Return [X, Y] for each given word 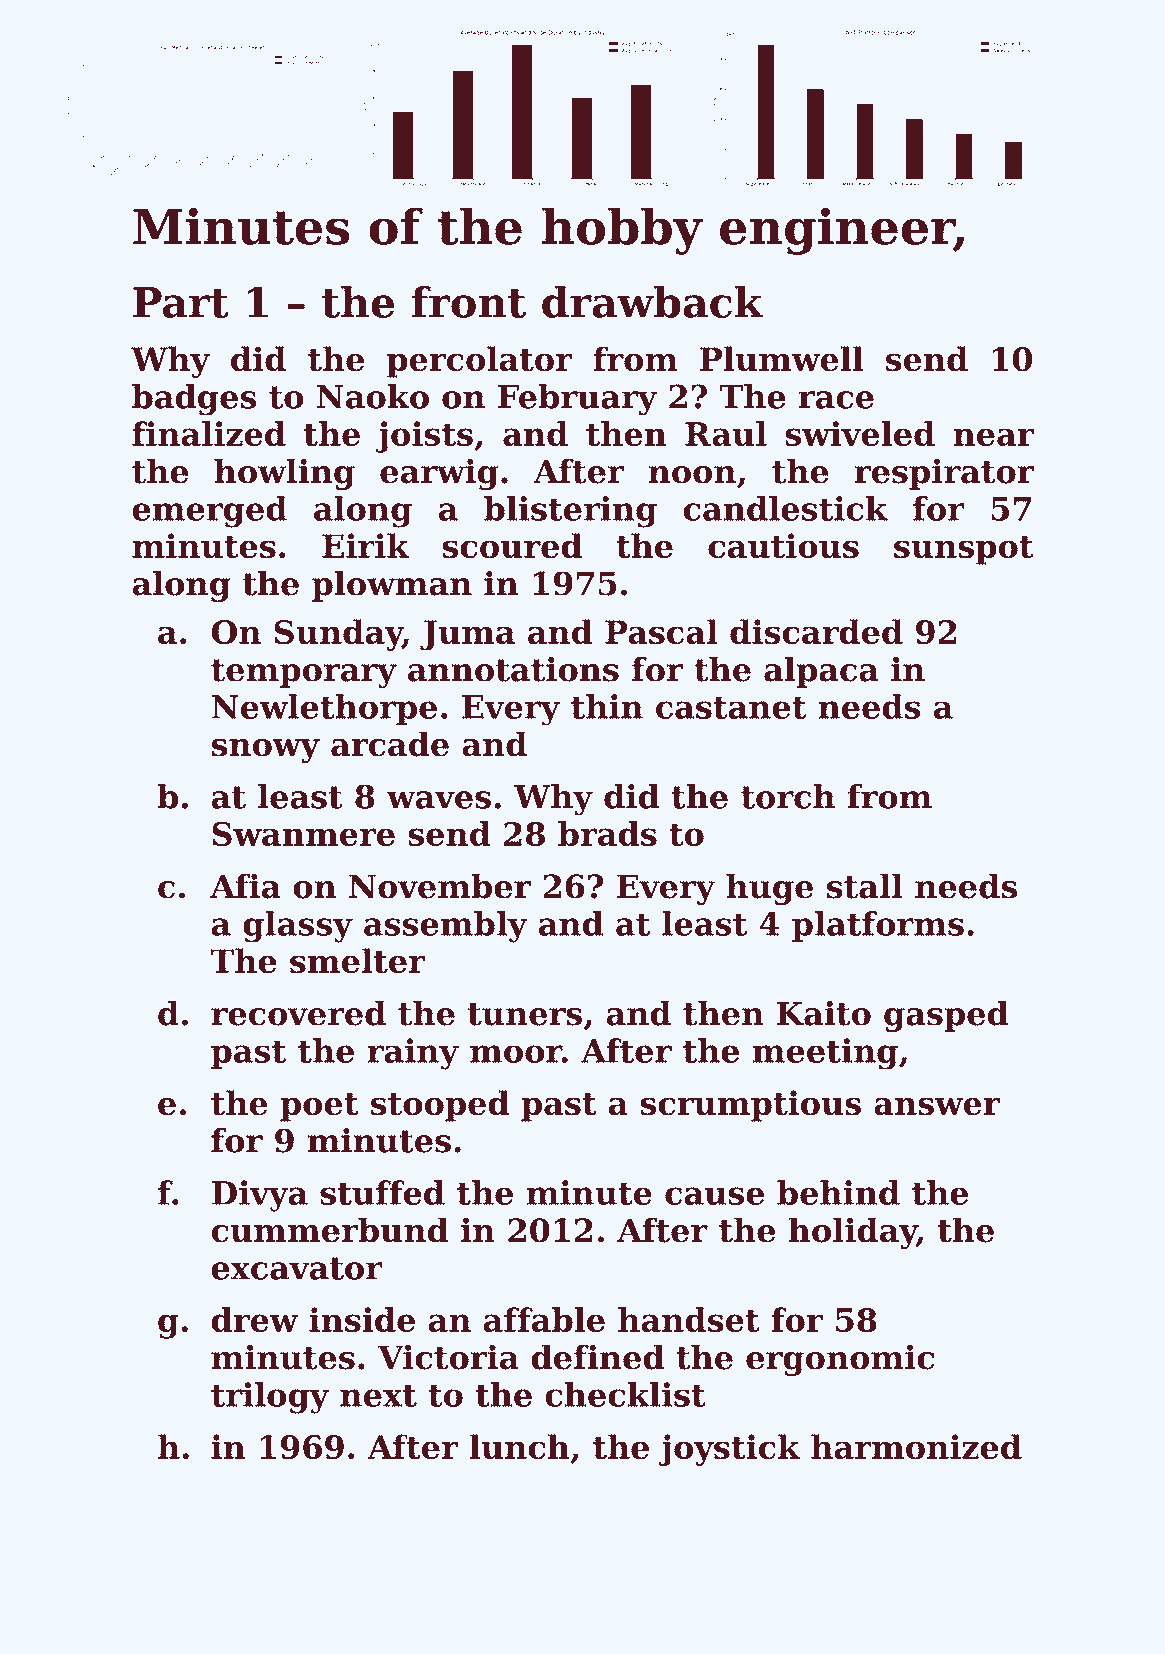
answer [937, 1106]
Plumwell [782, 359]
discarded [816, 632]
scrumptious [751, 1106]
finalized [209, 433]
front [468, 302]
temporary [304, 674]
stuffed [382, 1192]
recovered [298, 1013]
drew [254, 1319]
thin [607, 706]
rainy [413, 1054]
